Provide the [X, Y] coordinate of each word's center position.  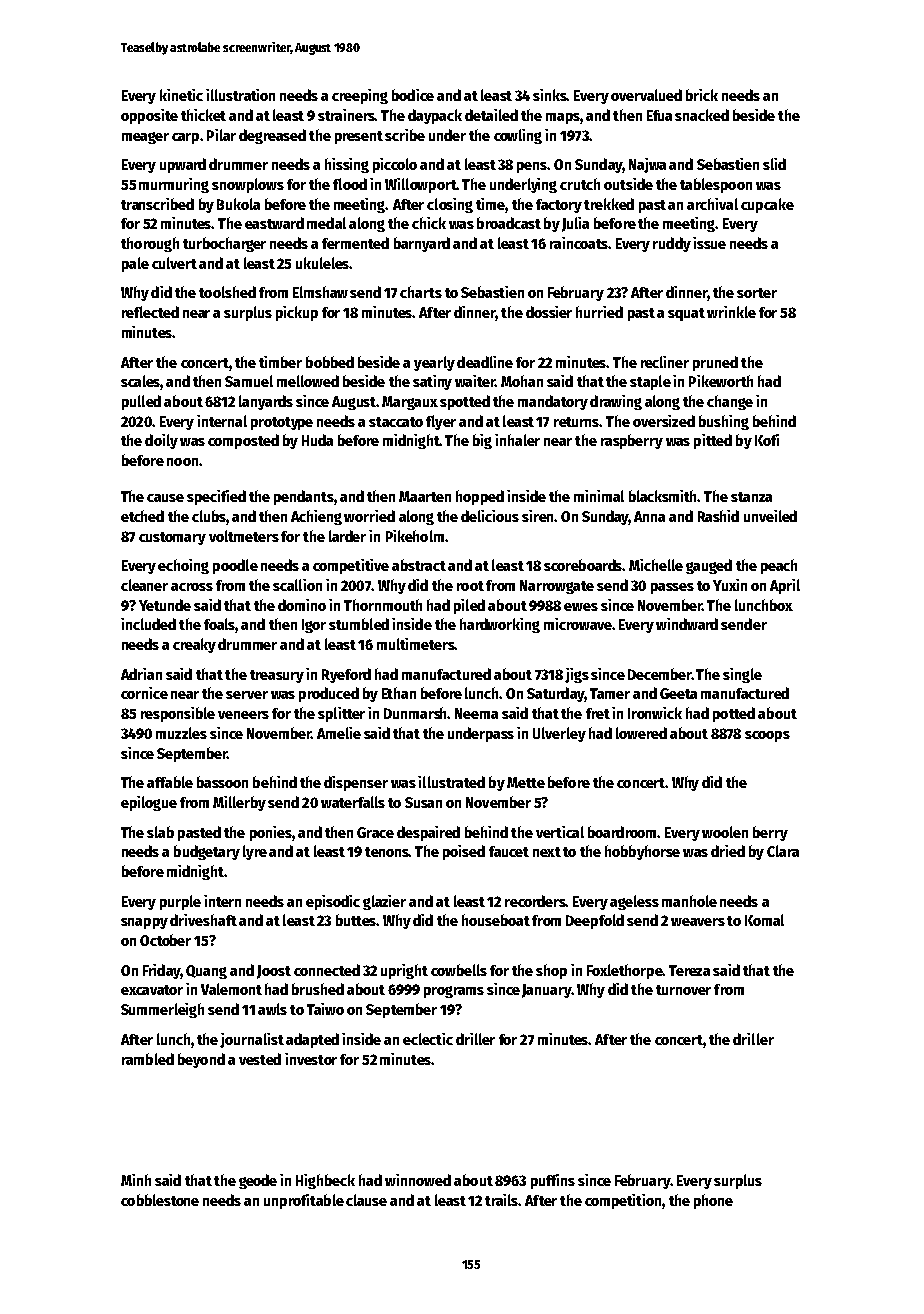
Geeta [678, 693]
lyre [255, 852]
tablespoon [716, 185]
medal [326, 223]
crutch [580, 184]
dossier [549, 312]
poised [464, 852]
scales [140, 381]
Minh [136, 1180]
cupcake [767, 205]
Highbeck [325, 1181]
